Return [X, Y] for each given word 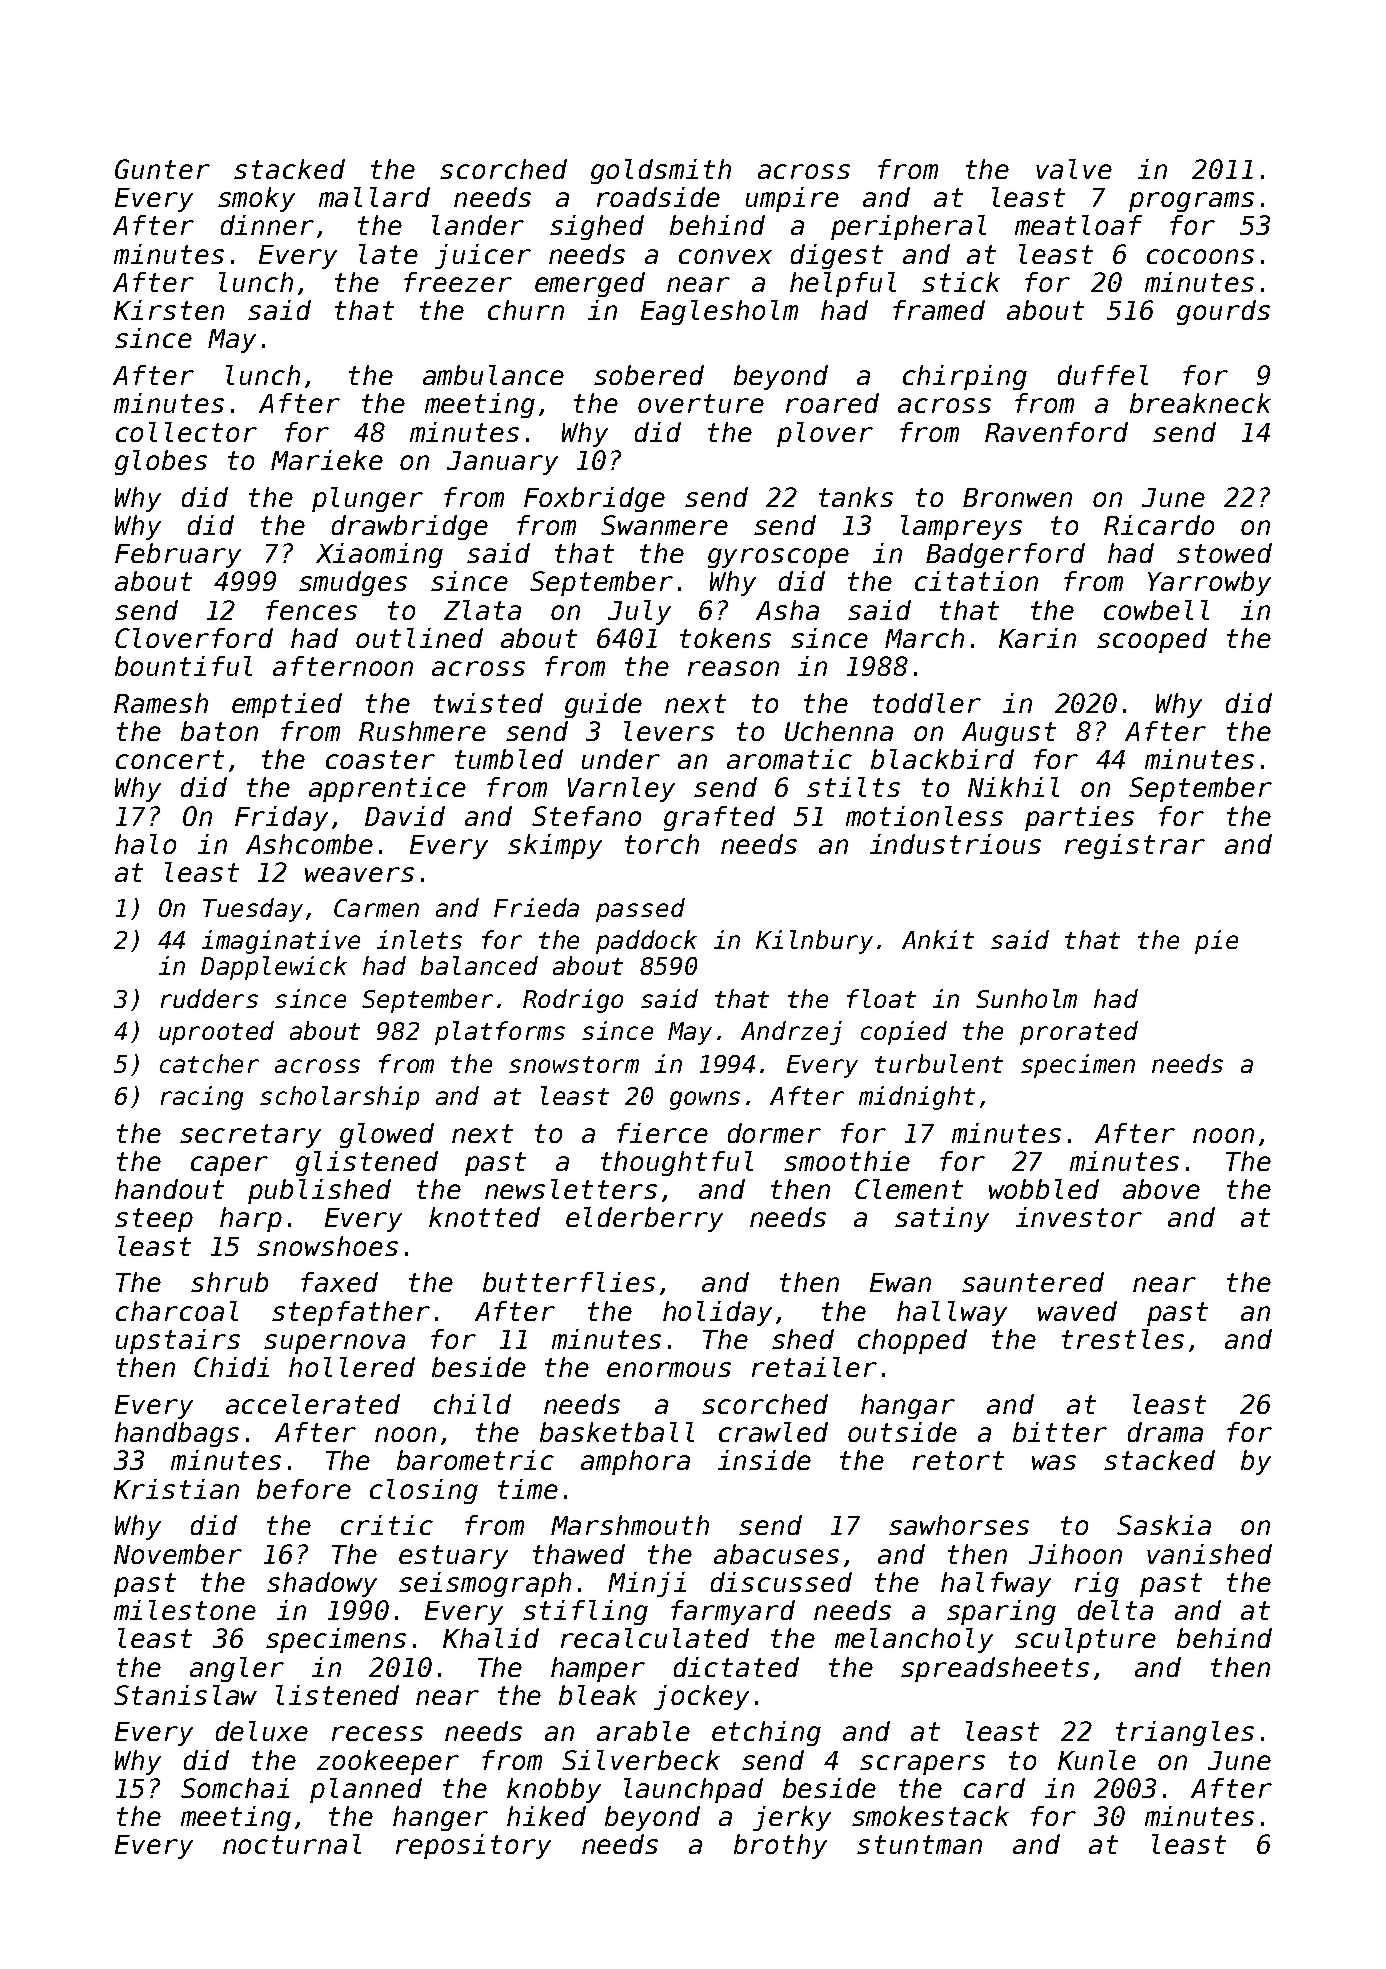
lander [478, 225]
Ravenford [1056, 432]
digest [837, 256]
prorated [1079, 1033]
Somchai [235, 1788]
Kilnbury [814, 942]
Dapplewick [274, 968]
